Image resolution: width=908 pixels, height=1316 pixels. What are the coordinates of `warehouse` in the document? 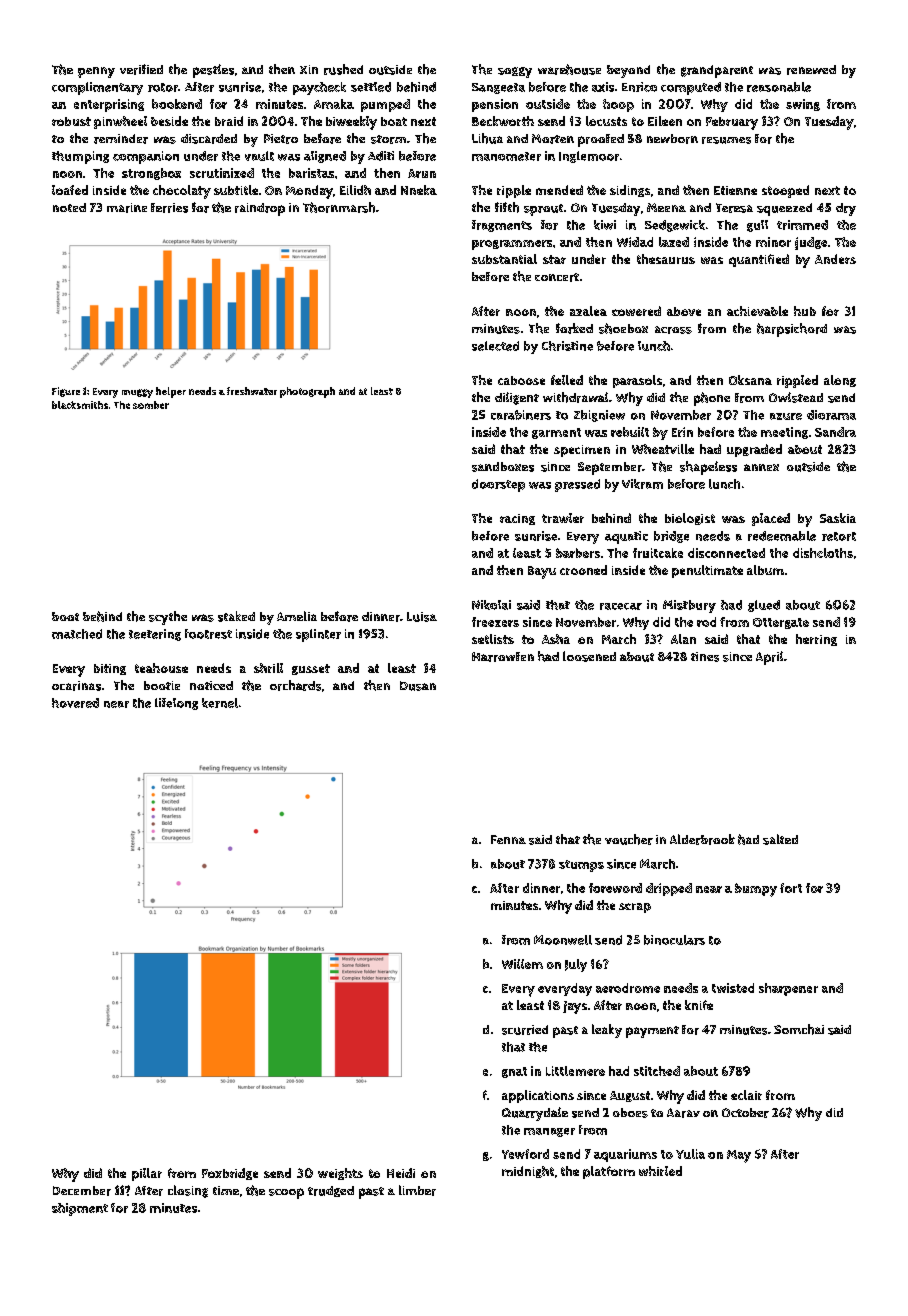 It's located at (569, 69).
